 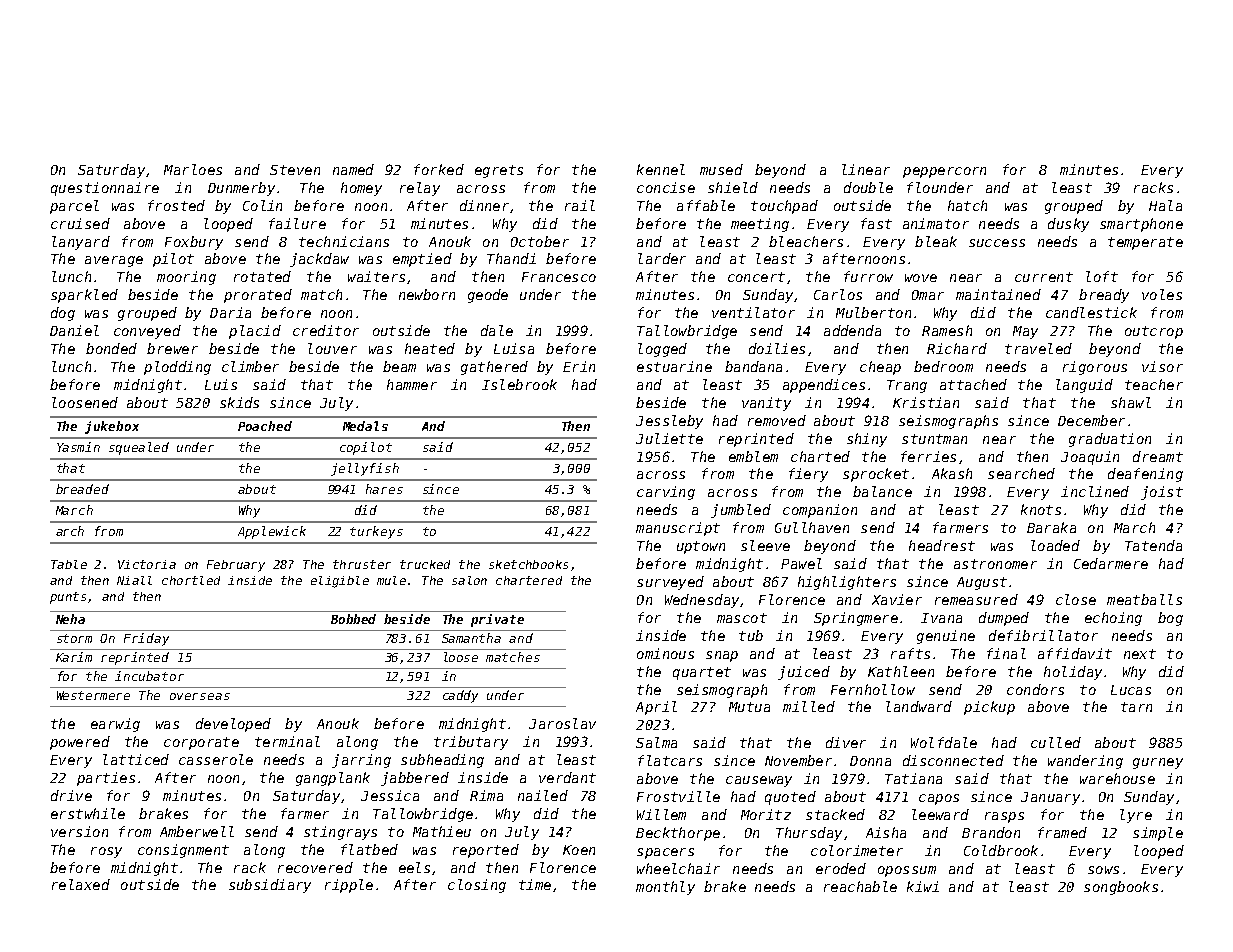 I want to click on April, so click(x=656, y=708).
